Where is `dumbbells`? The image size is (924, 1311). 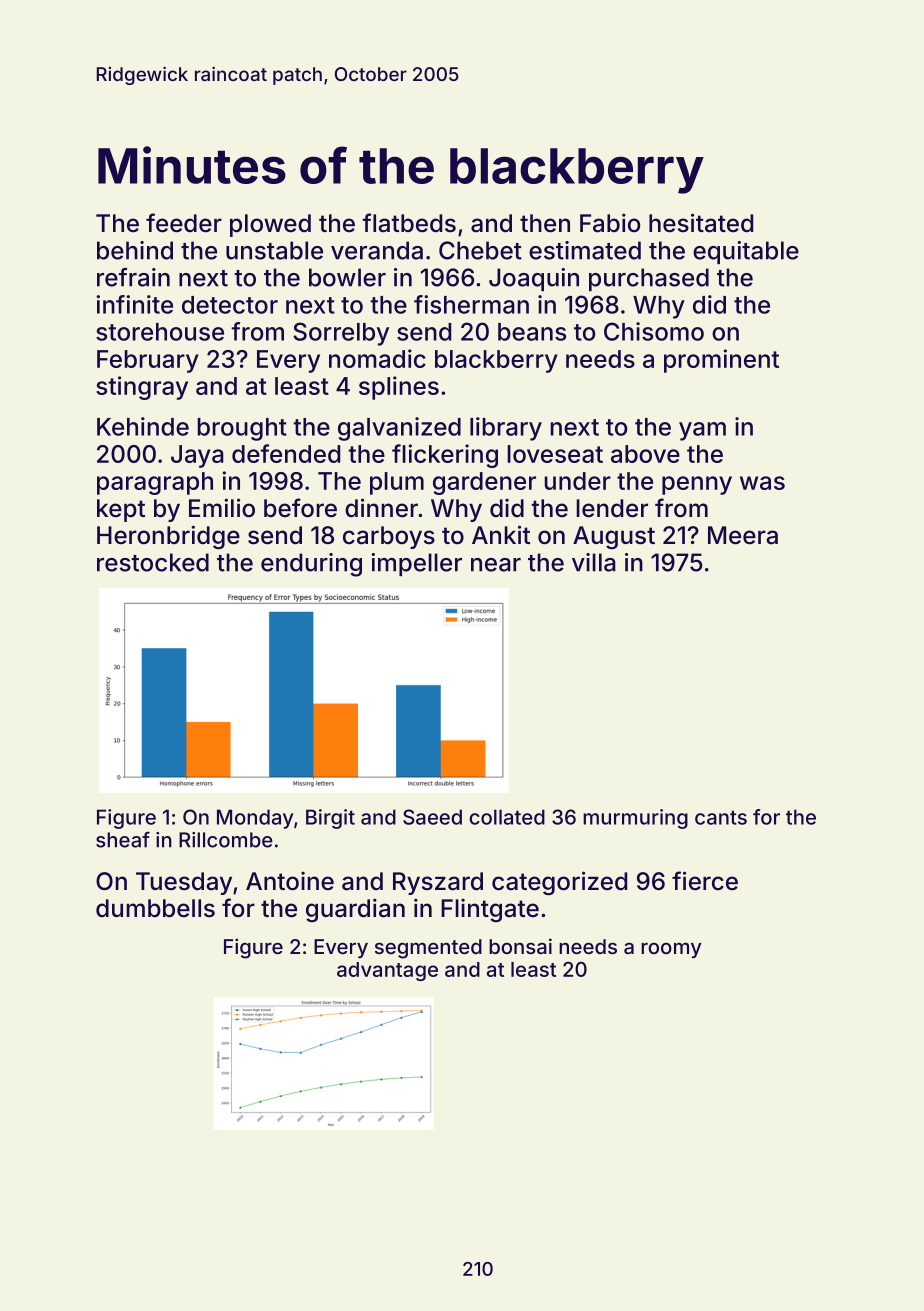
dumbbells is located at coordinates (155, 908).
